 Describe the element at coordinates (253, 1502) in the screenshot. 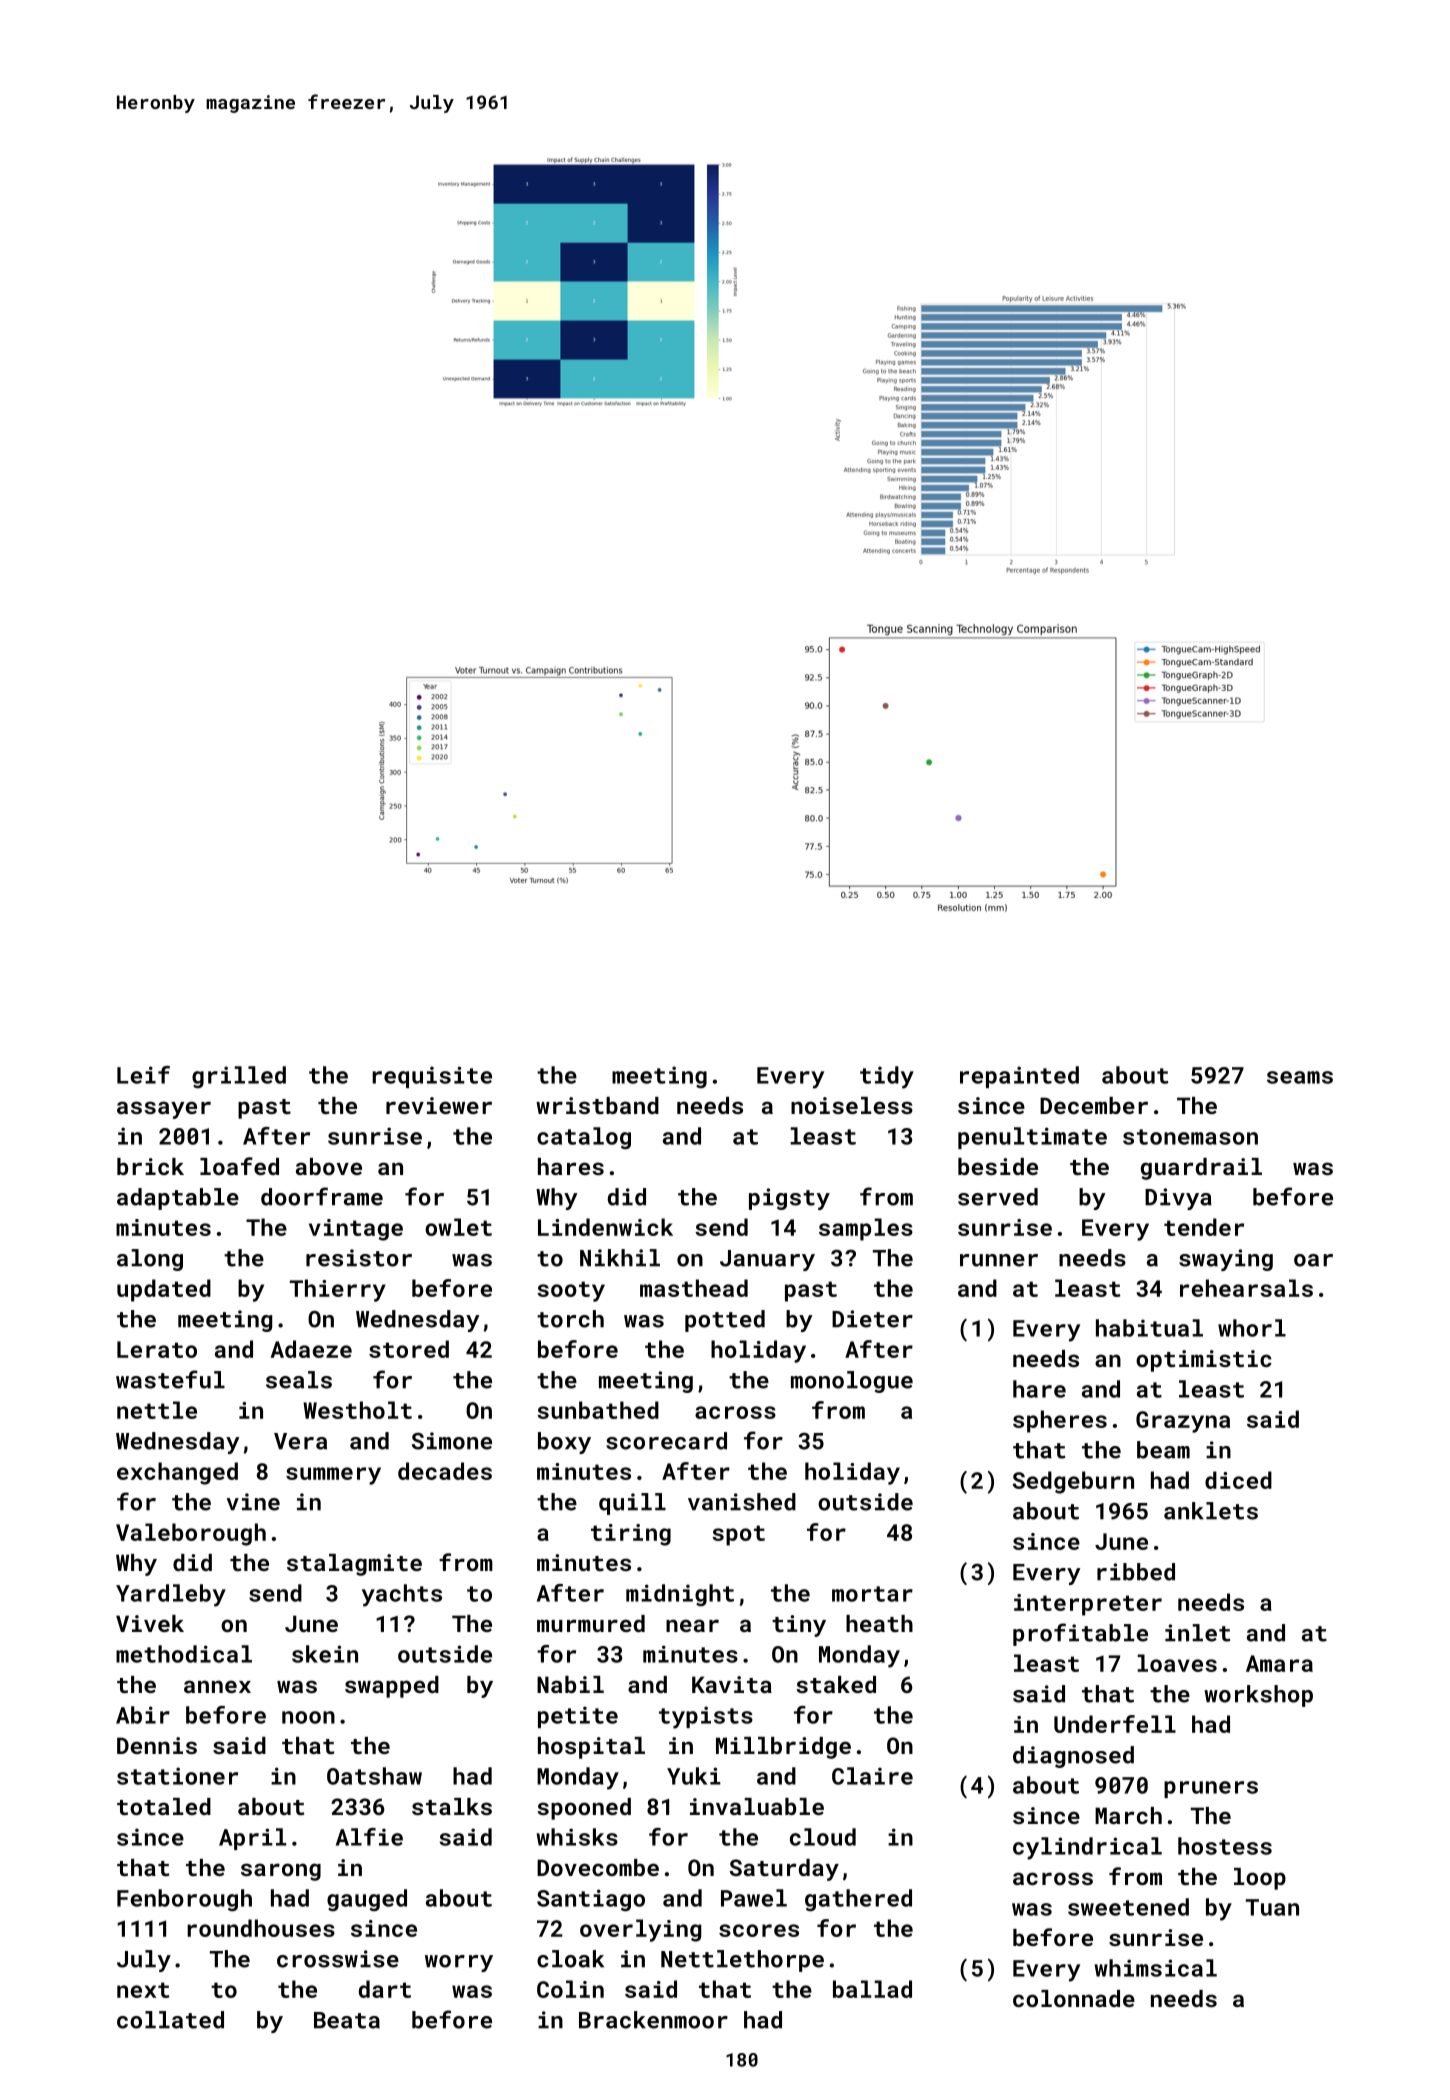

I see `vine` at that location.
